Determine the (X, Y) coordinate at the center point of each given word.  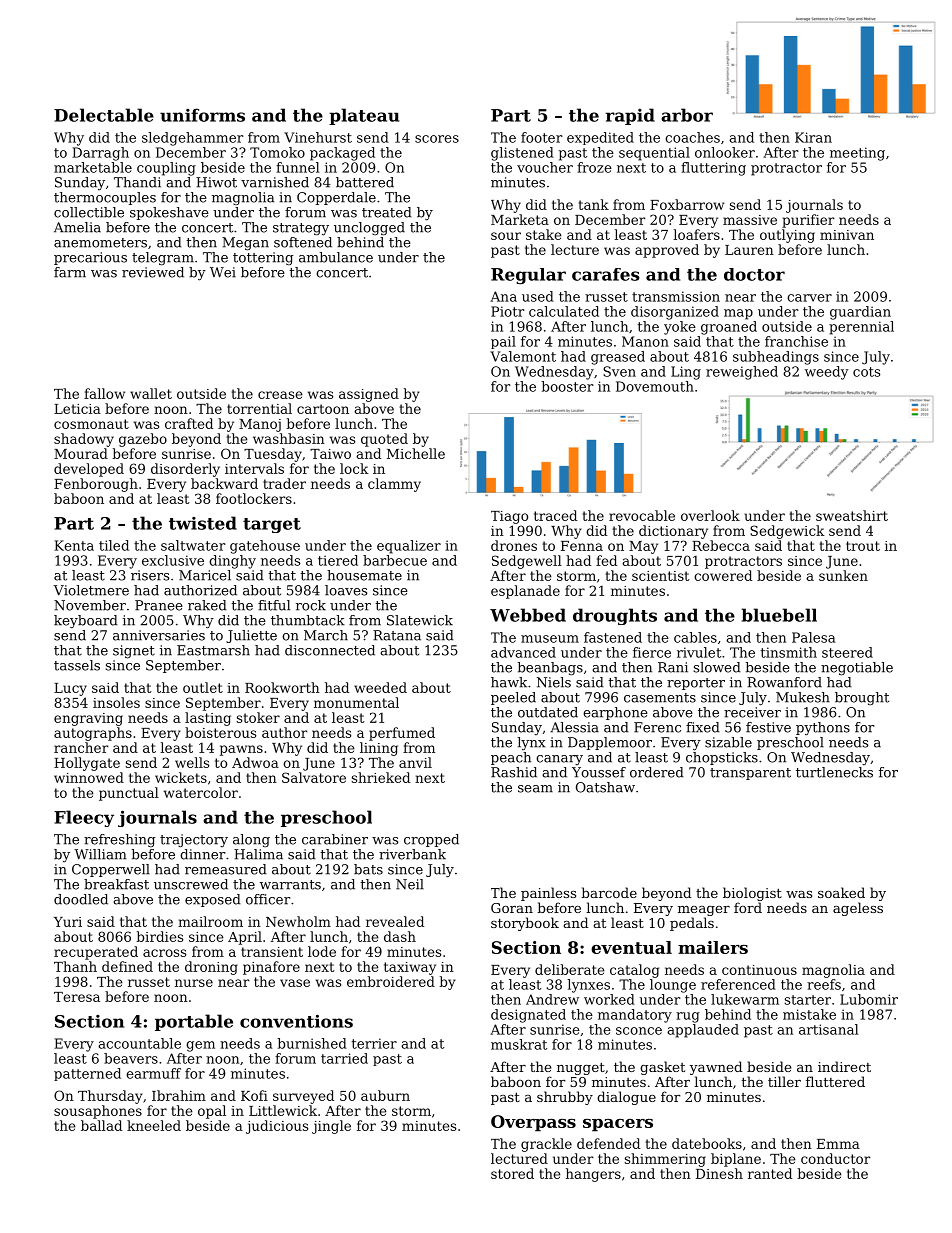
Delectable (104, 115)
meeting (857, 154)
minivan (847, 235)
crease (280, 395)
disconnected (330, 650)
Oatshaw (605, 787)
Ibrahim (179, 1095)
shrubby (565, 1098)
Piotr (508, 311)
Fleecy (84, 818)
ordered (657, 772)
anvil (415, 762)
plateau (364, 116)
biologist (752, 894)
